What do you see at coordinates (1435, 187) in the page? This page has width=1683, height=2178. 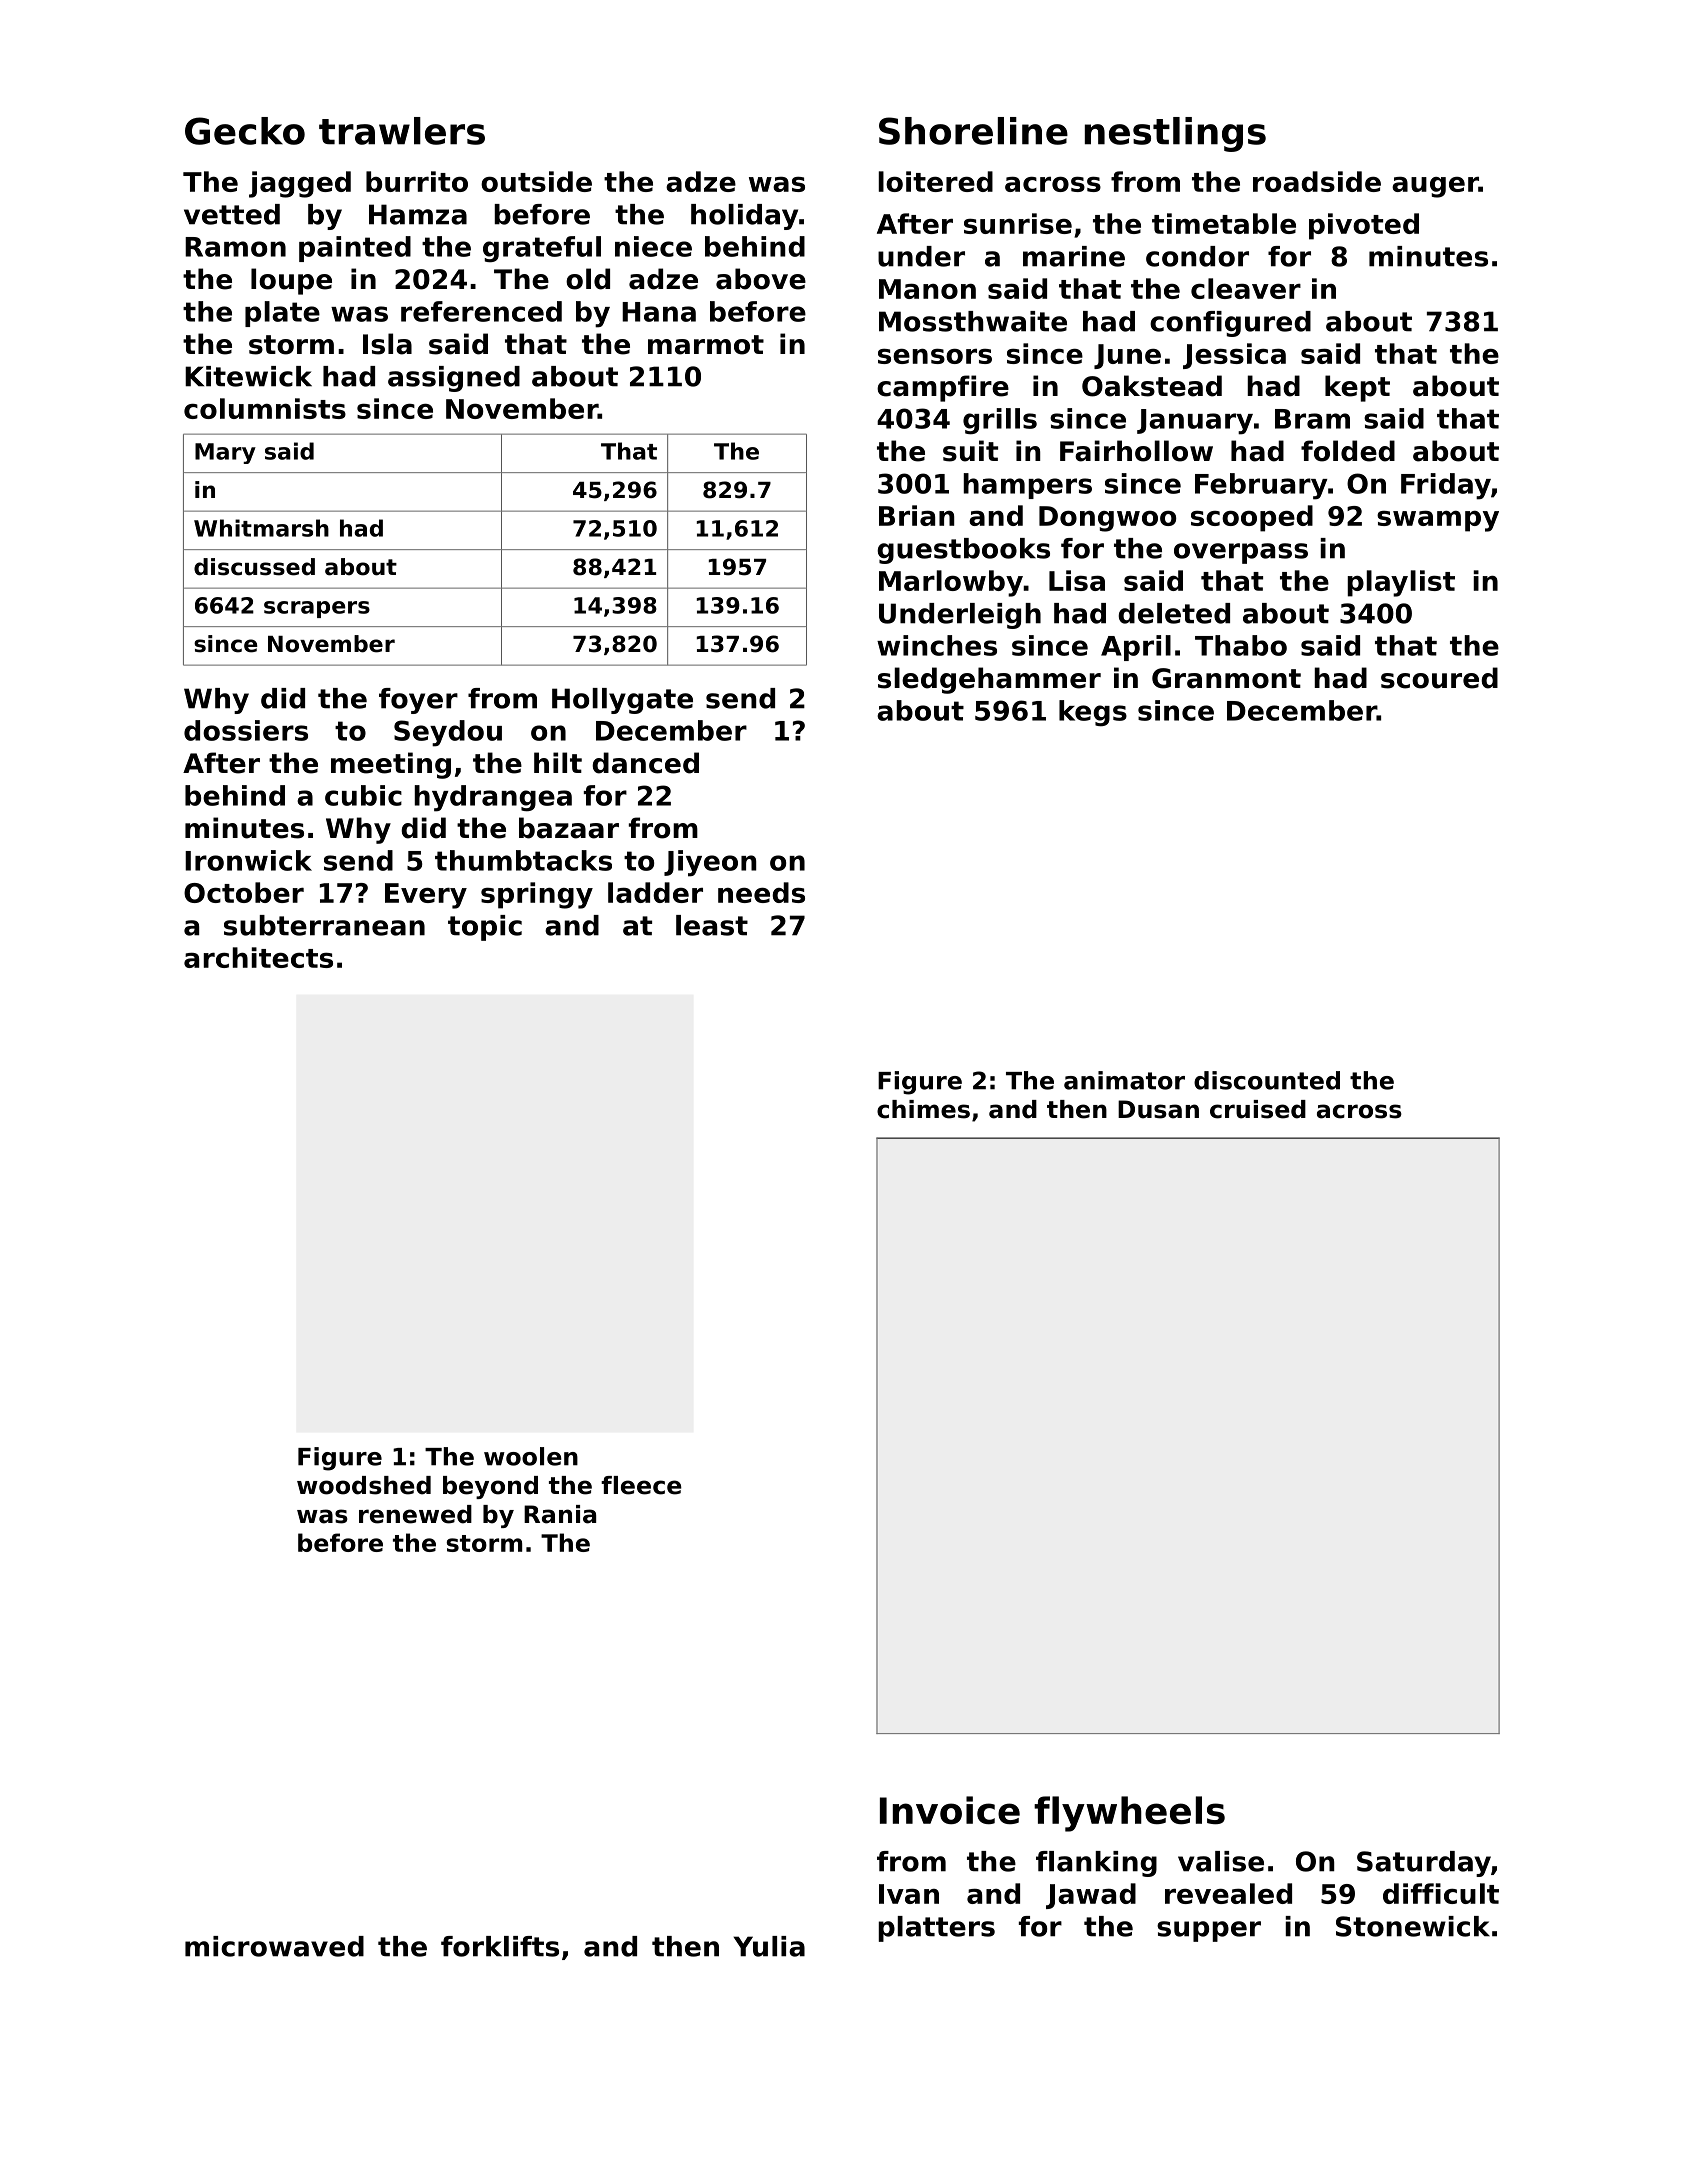 I see `auger` at bounding box center [1435, 187].
